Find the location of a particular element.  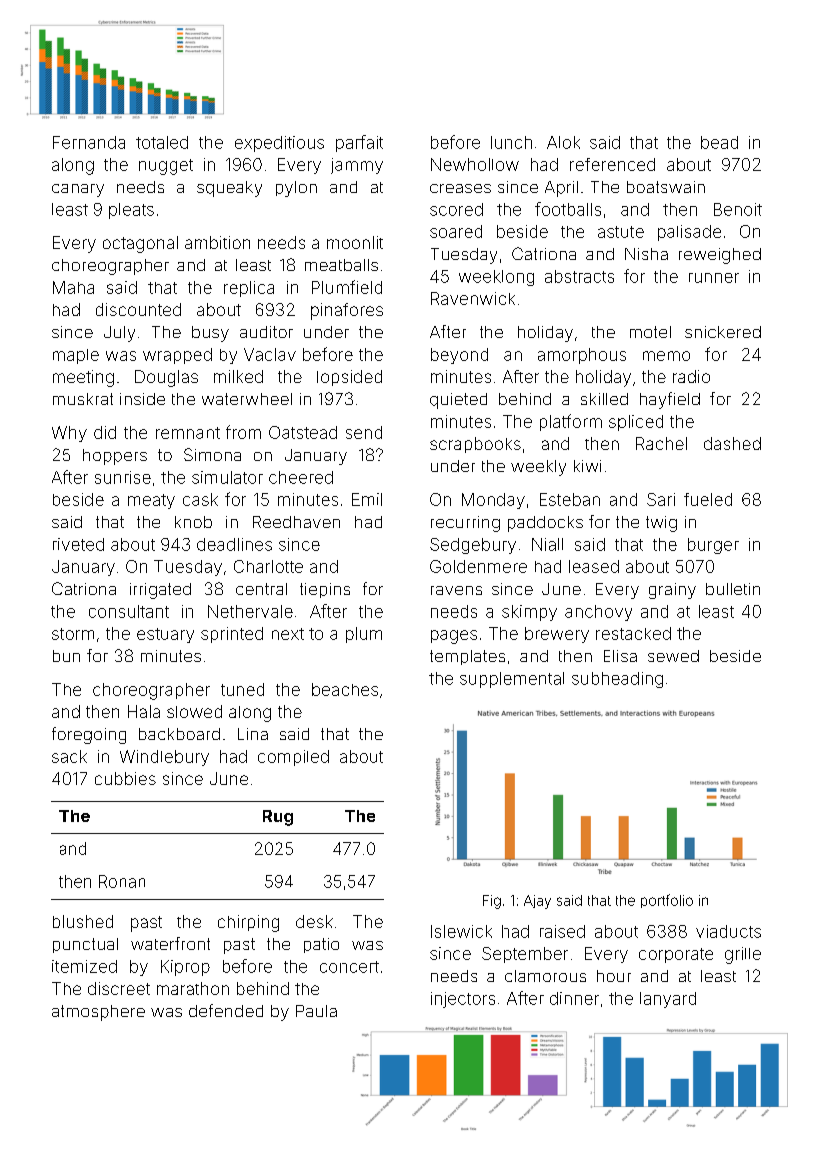

sewed is located at coordinates (673, 656).
